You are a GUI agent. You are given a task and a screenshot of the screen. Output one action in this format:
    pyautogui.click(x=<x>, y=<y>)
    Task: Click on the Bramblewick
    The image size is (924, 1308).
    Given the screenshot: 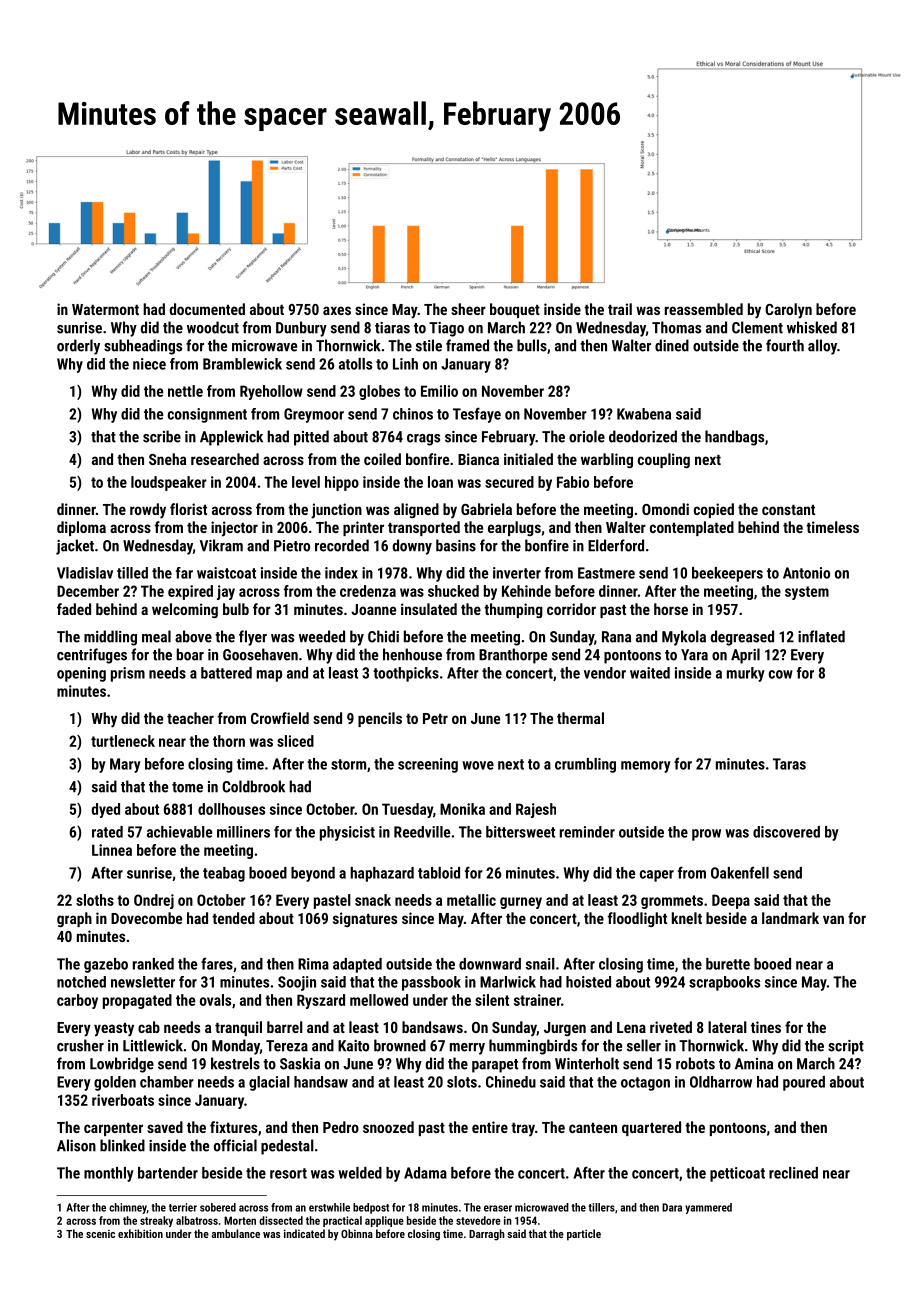 What is the action you would take?
    pyautogui.click(x=242, y=364)
